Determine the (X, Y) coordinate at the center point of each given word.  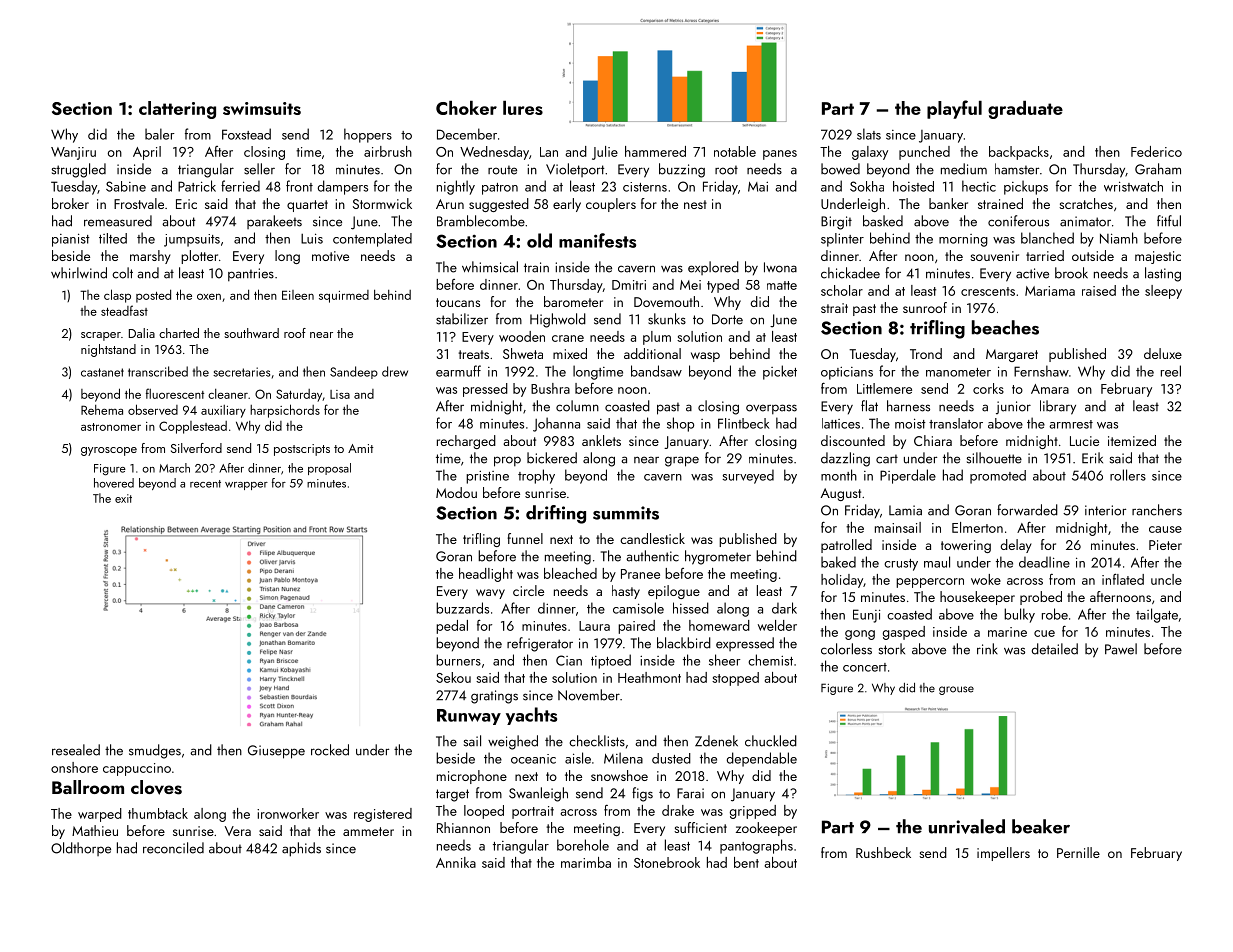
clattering (177, 110)
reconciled (173, 848)
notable (735, 151)
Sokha (867, 186)
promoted (998, 477)
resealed (76, 750)
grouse (956, 690)
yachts (531, 716)
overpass (771, 409)
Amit (361, 448)
